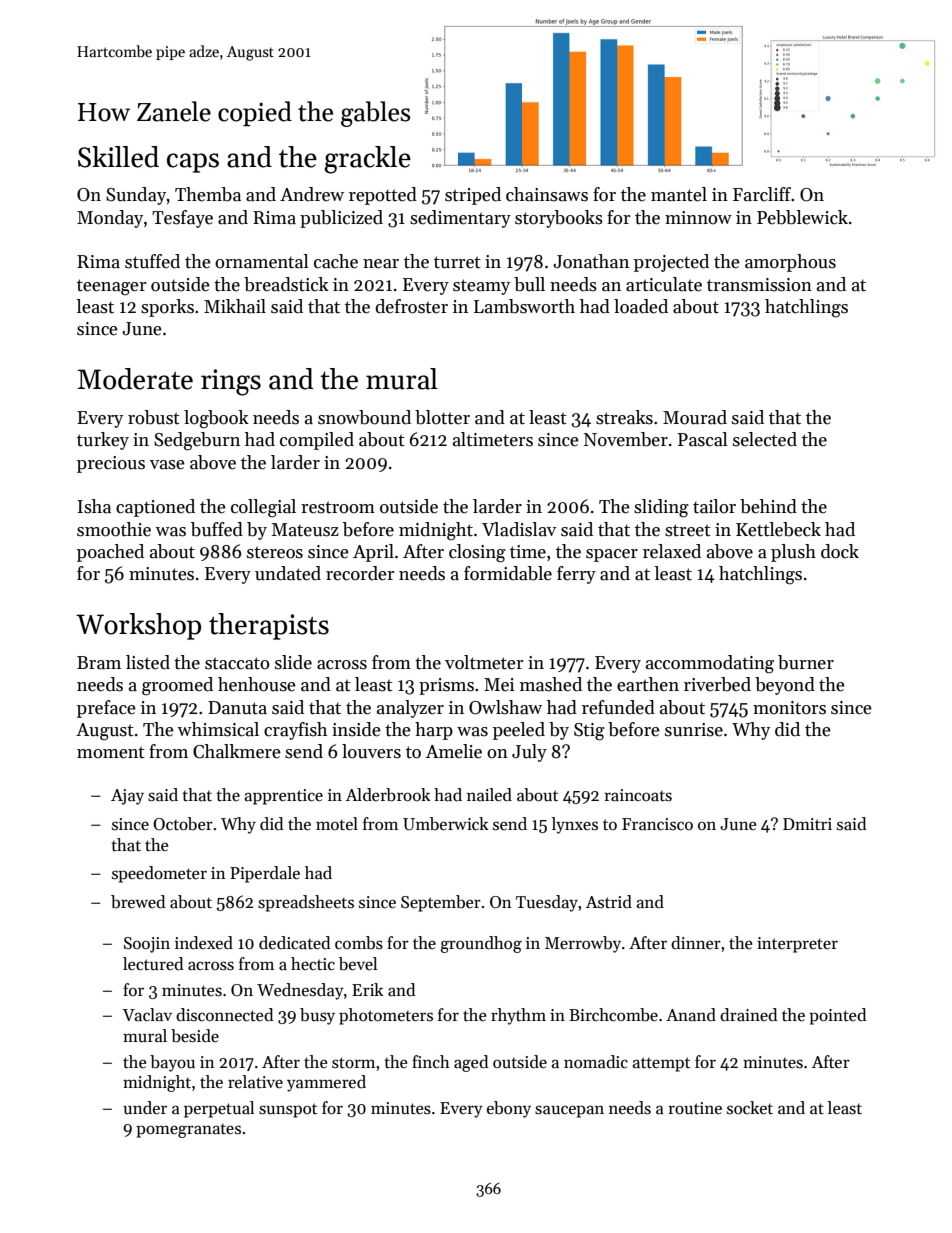 This screenshot has width=952, height=1233. Describe the element at coordinates (613, 1015) in the screenshot. I see `Birchcombe` at that location.
